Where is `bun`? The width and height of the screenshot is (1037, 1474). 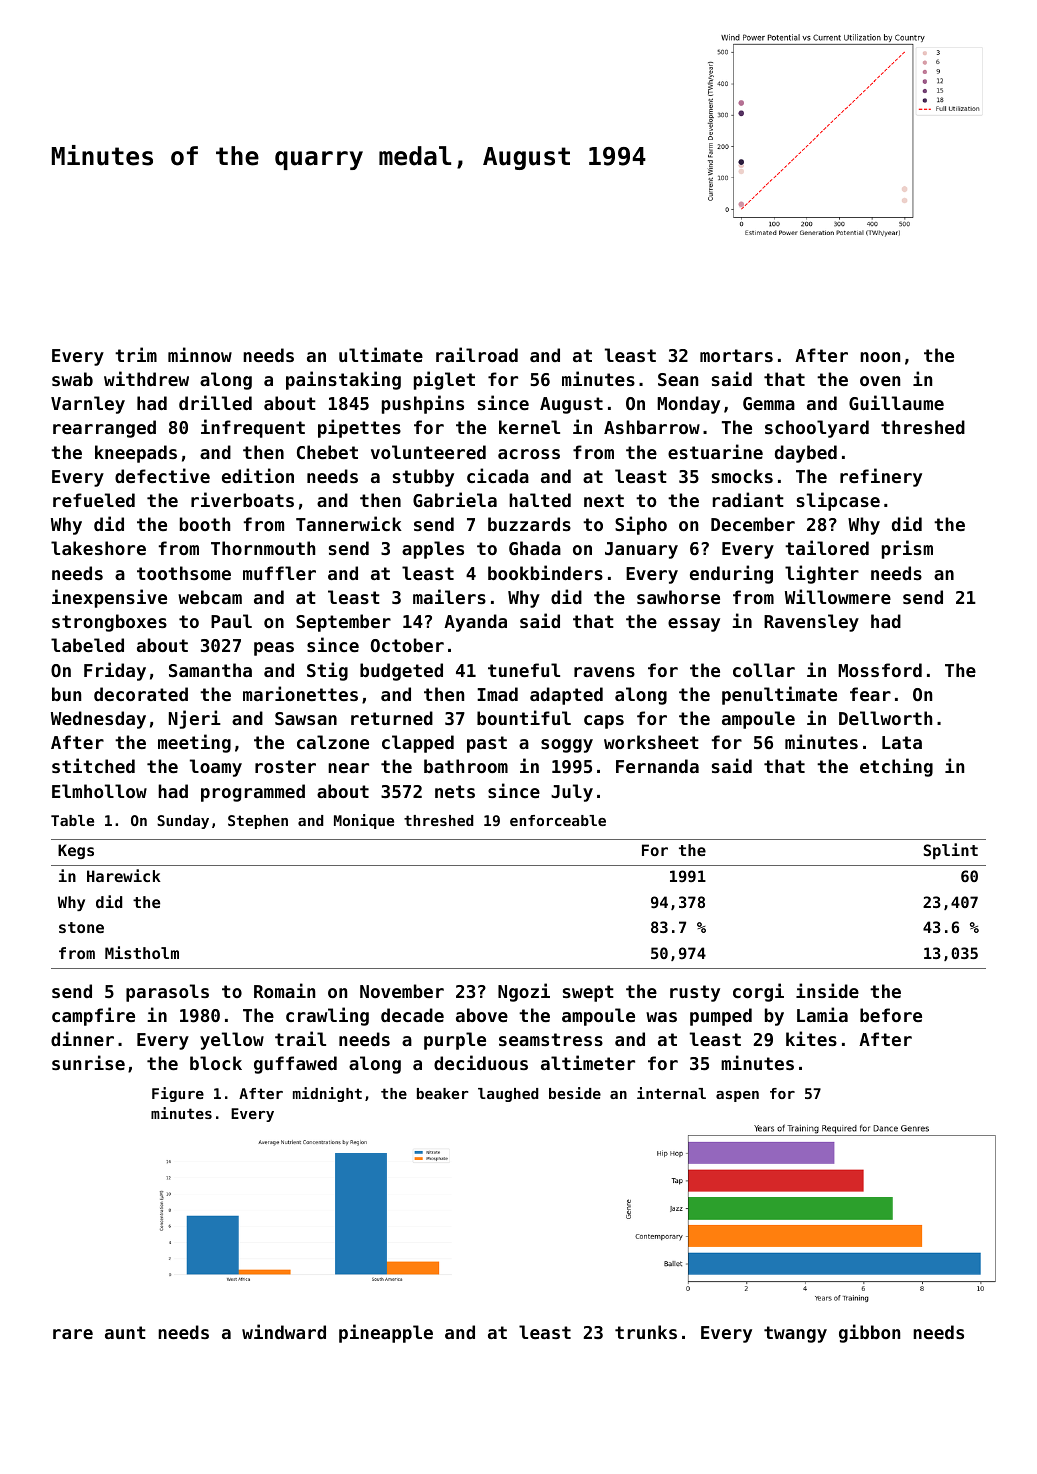
bun is located at coordinates (66, 694).
